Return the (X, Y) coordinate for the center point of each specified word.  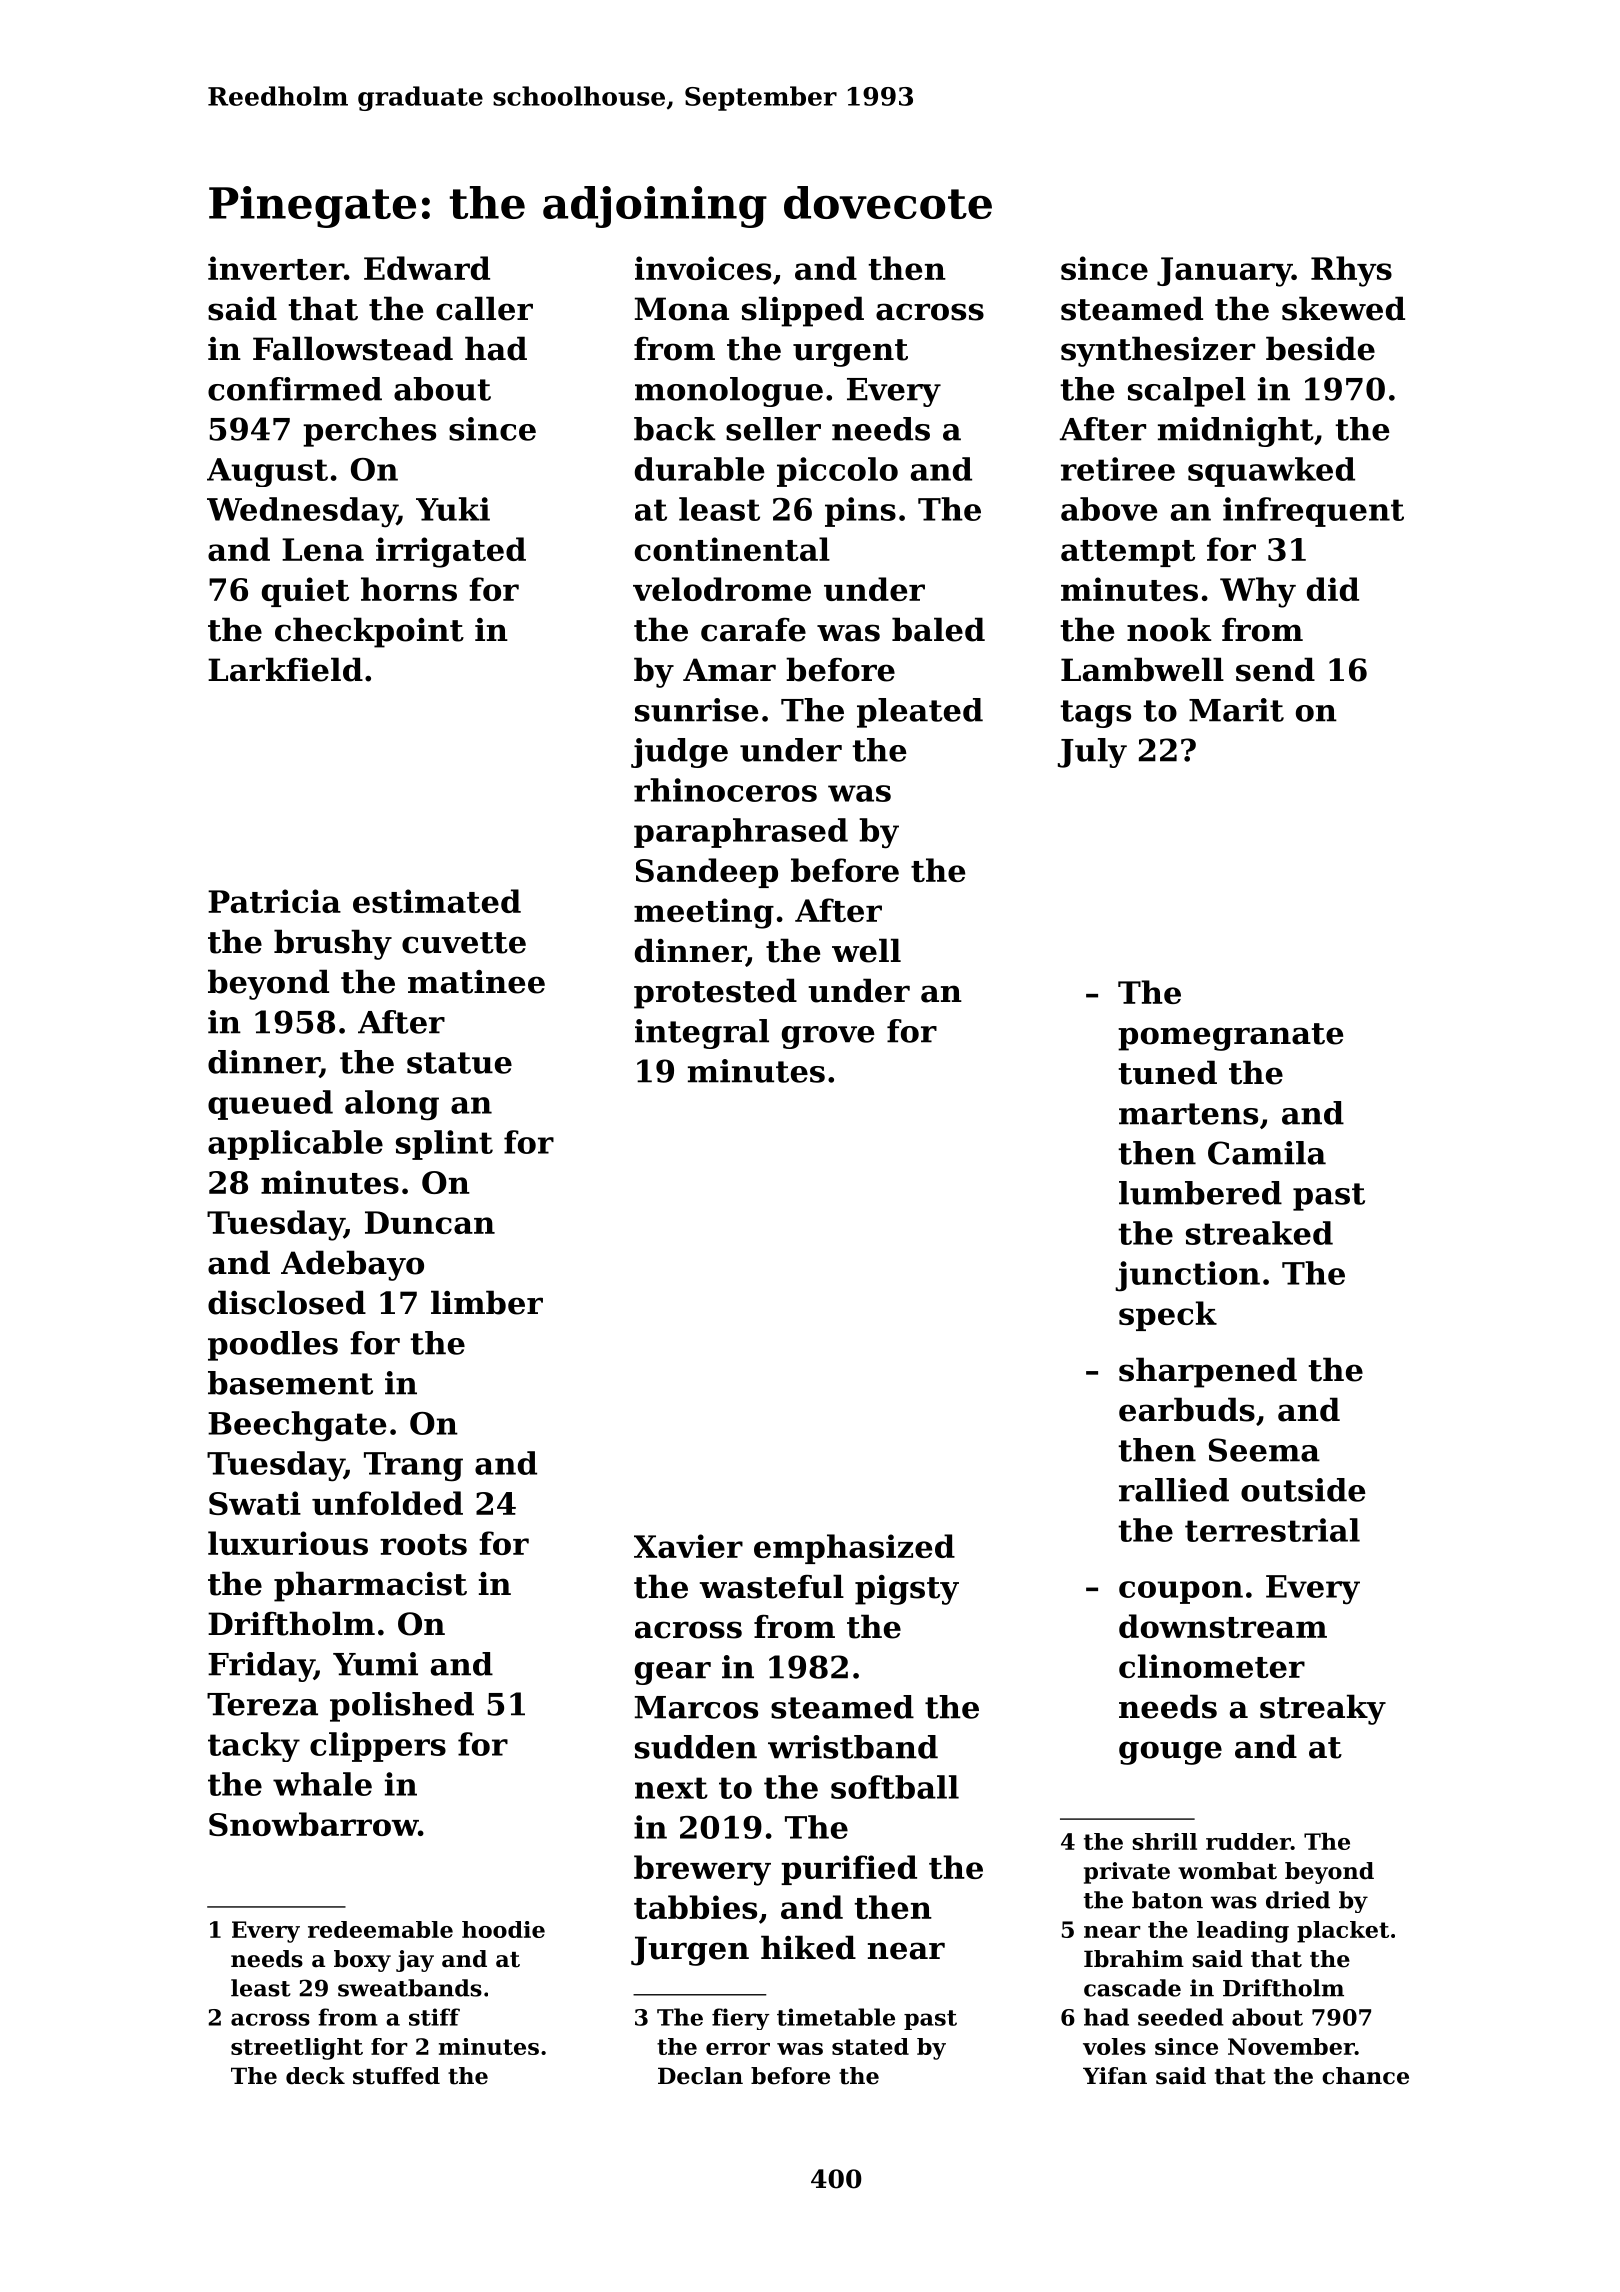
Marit (1236, 710)
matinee (476, 982)
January (1224, 272)
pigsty (907, 1590)
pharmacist (370, 1586)
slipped (803, 311)
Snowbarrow (313, 1824)
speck (1168, 1316)
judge (679, 753)
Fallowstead (353, 348)
